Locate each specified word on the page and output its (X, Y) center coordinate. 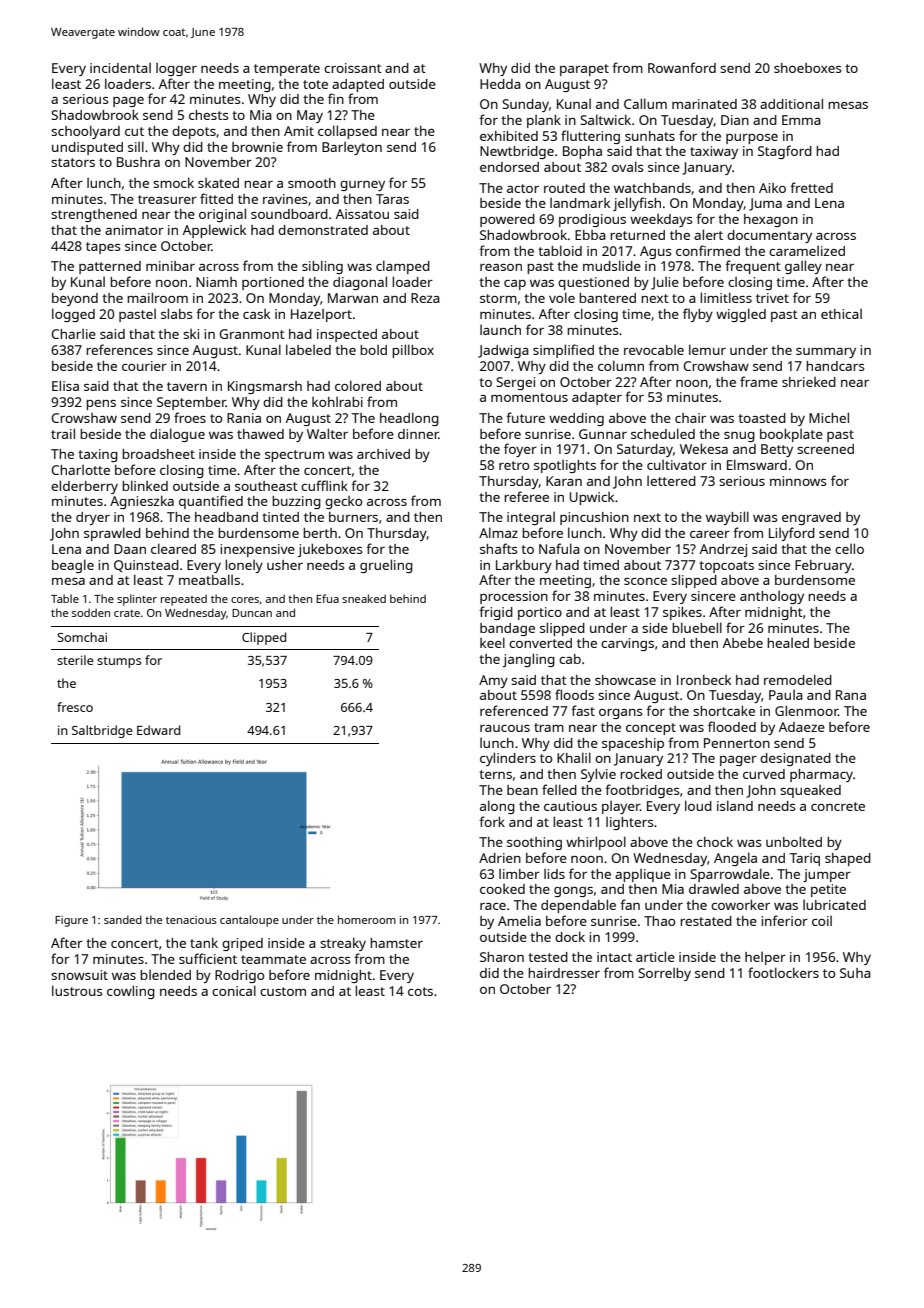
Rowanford (682, 67)
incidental (120, 68)
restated (706, 921)
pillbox (413, 351)
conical (234, 990)
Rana (851, 695)
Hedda (500, 84)
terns (495, 774)
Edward (158, 730)
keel (492, 642)
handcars (835, 366)
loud (698, 805)
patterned (110, 267)
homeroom (367, 919)
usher (285, 565)
